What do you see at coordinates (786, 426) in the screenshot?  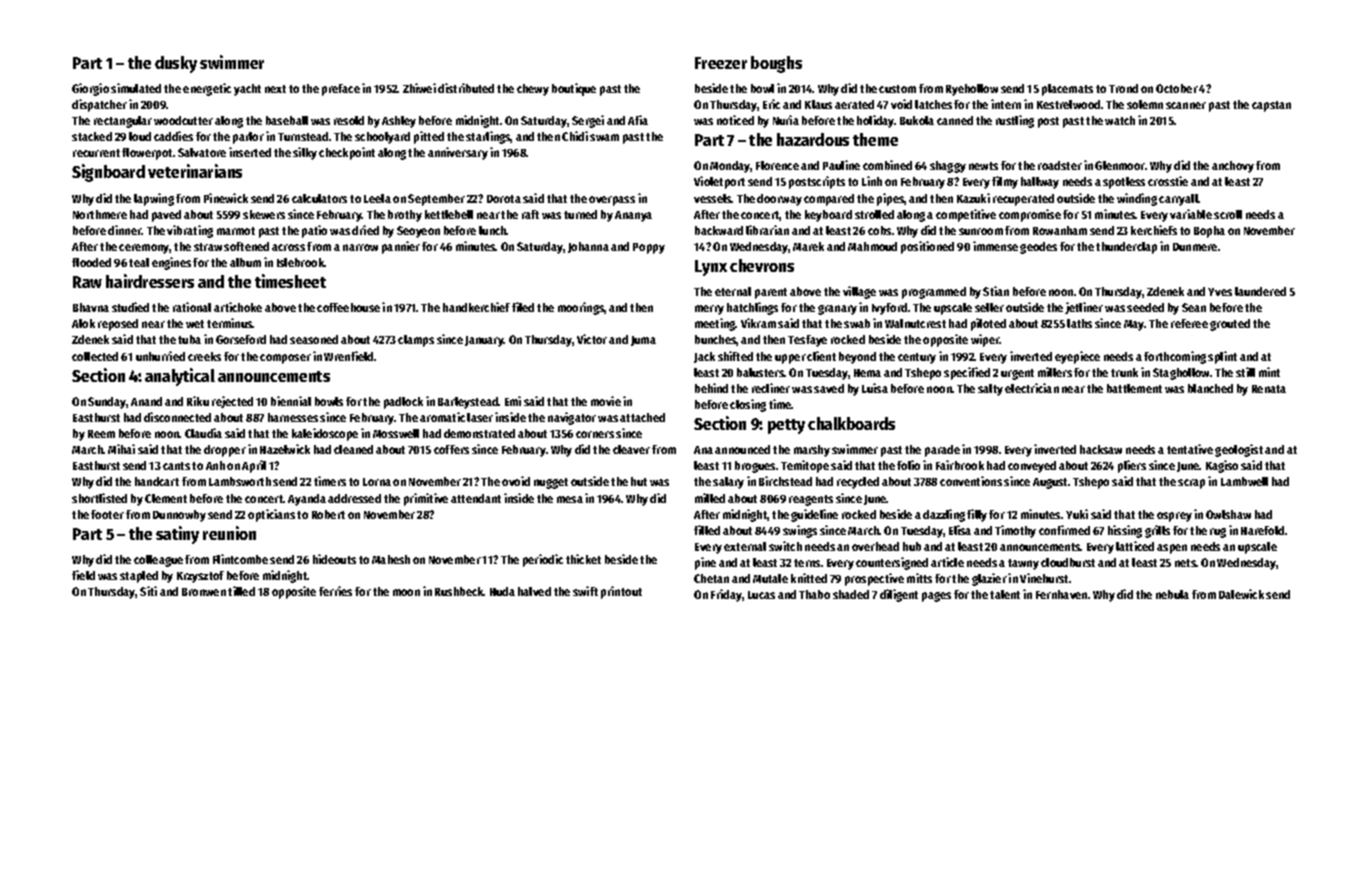 I see `petty` at bounding box center [786, 426].
